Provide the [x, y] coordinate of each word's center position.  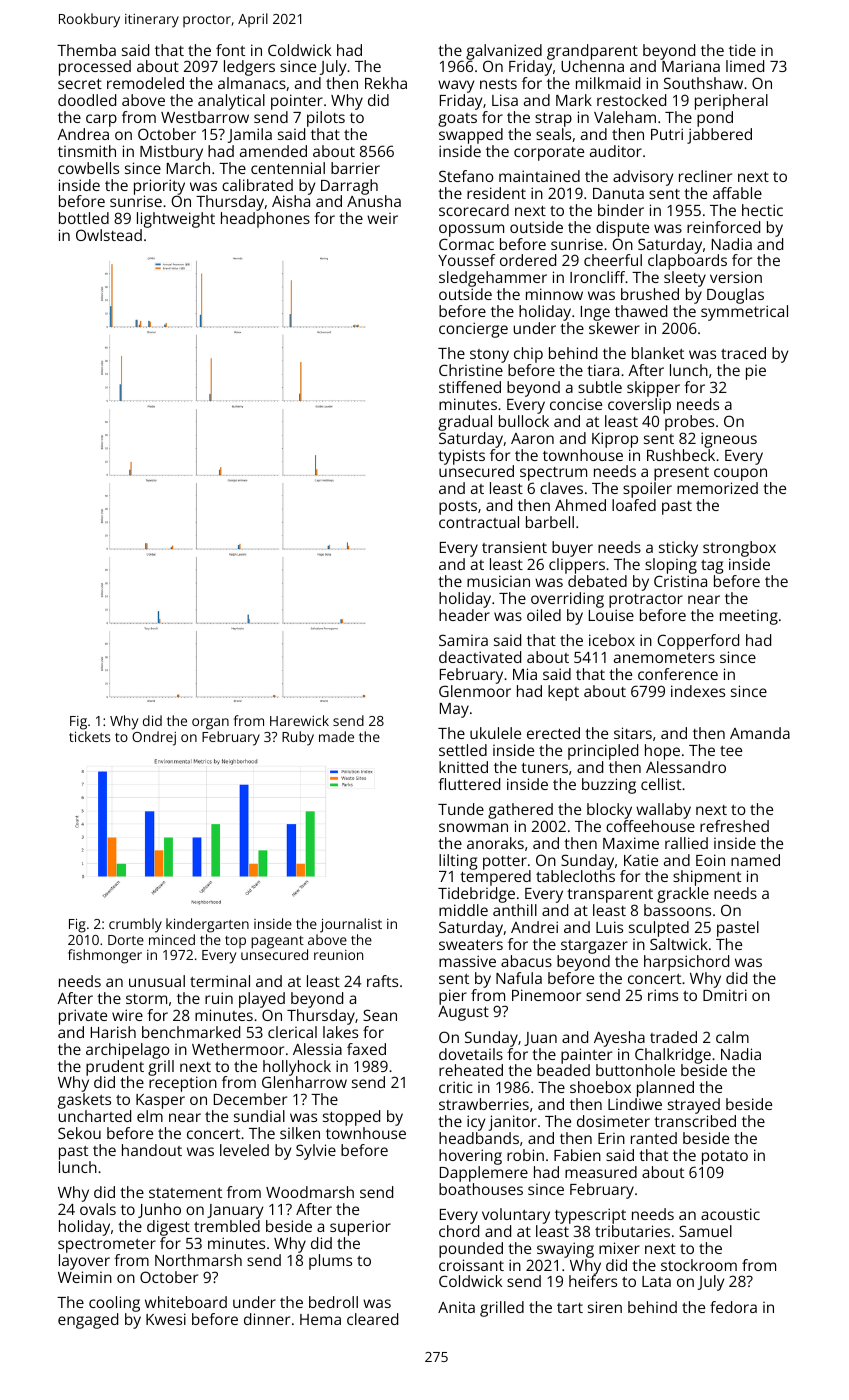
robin [525, 1155]
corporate [549, 154]
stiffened [470, 387]
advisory [643, 178]
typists [461, 457]
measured [601, 1172]
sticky [678, 549]
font [230, 50]
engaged [88, 1321]
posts [458, 508]
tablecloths [575, 876]
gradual [465, 423]
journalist [351, 925]
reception [183, 1084]
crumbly [135, 925]
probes [689, 423]
